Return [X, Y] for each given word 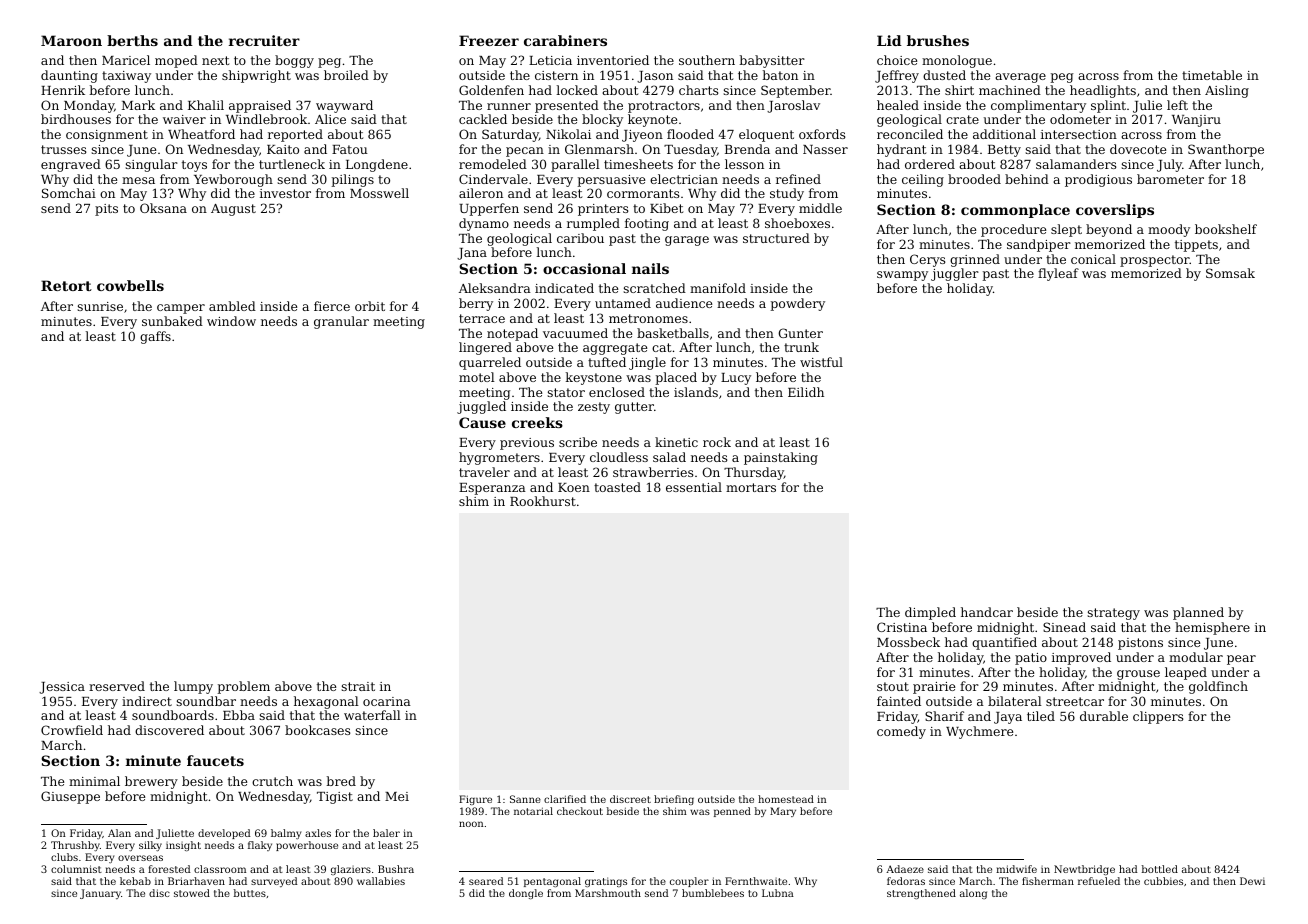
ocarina [387, 701]
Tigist [335, 798]
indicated [564, 288]
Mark [138, 105]
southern [707, 60]
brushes [938, 40]
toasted [617, 487]
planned [1198, 613]
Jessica [62, 688]
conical [1093, 259]
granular [341, 322]
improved [1081, 658]
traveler [484, 472]
